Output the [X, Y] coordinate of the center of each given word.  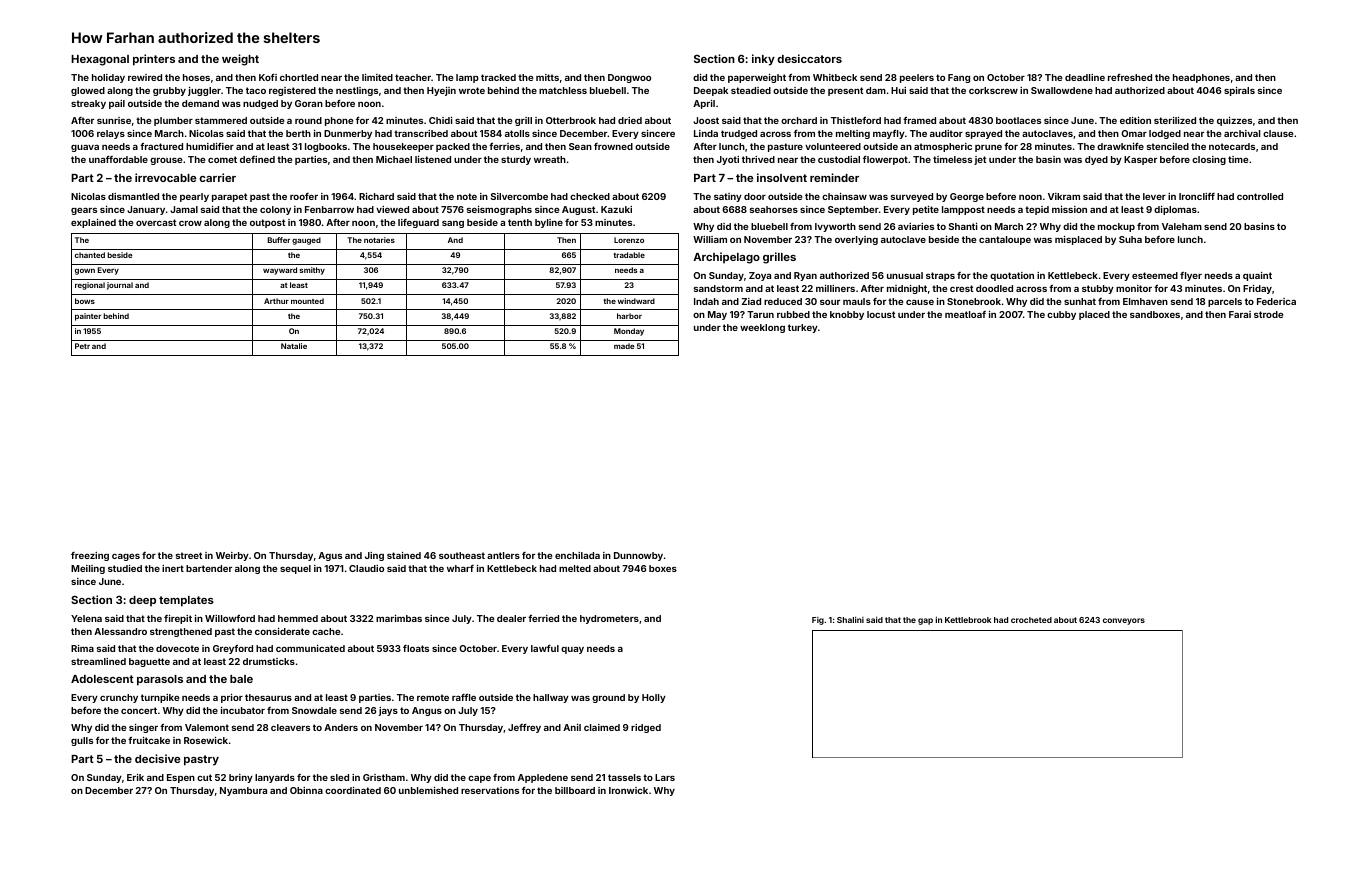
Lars [665, 777]
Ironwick [628, 790]
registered [292, 91]
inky [763, 60]
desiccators [809, 58]
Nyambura [243, 791]
